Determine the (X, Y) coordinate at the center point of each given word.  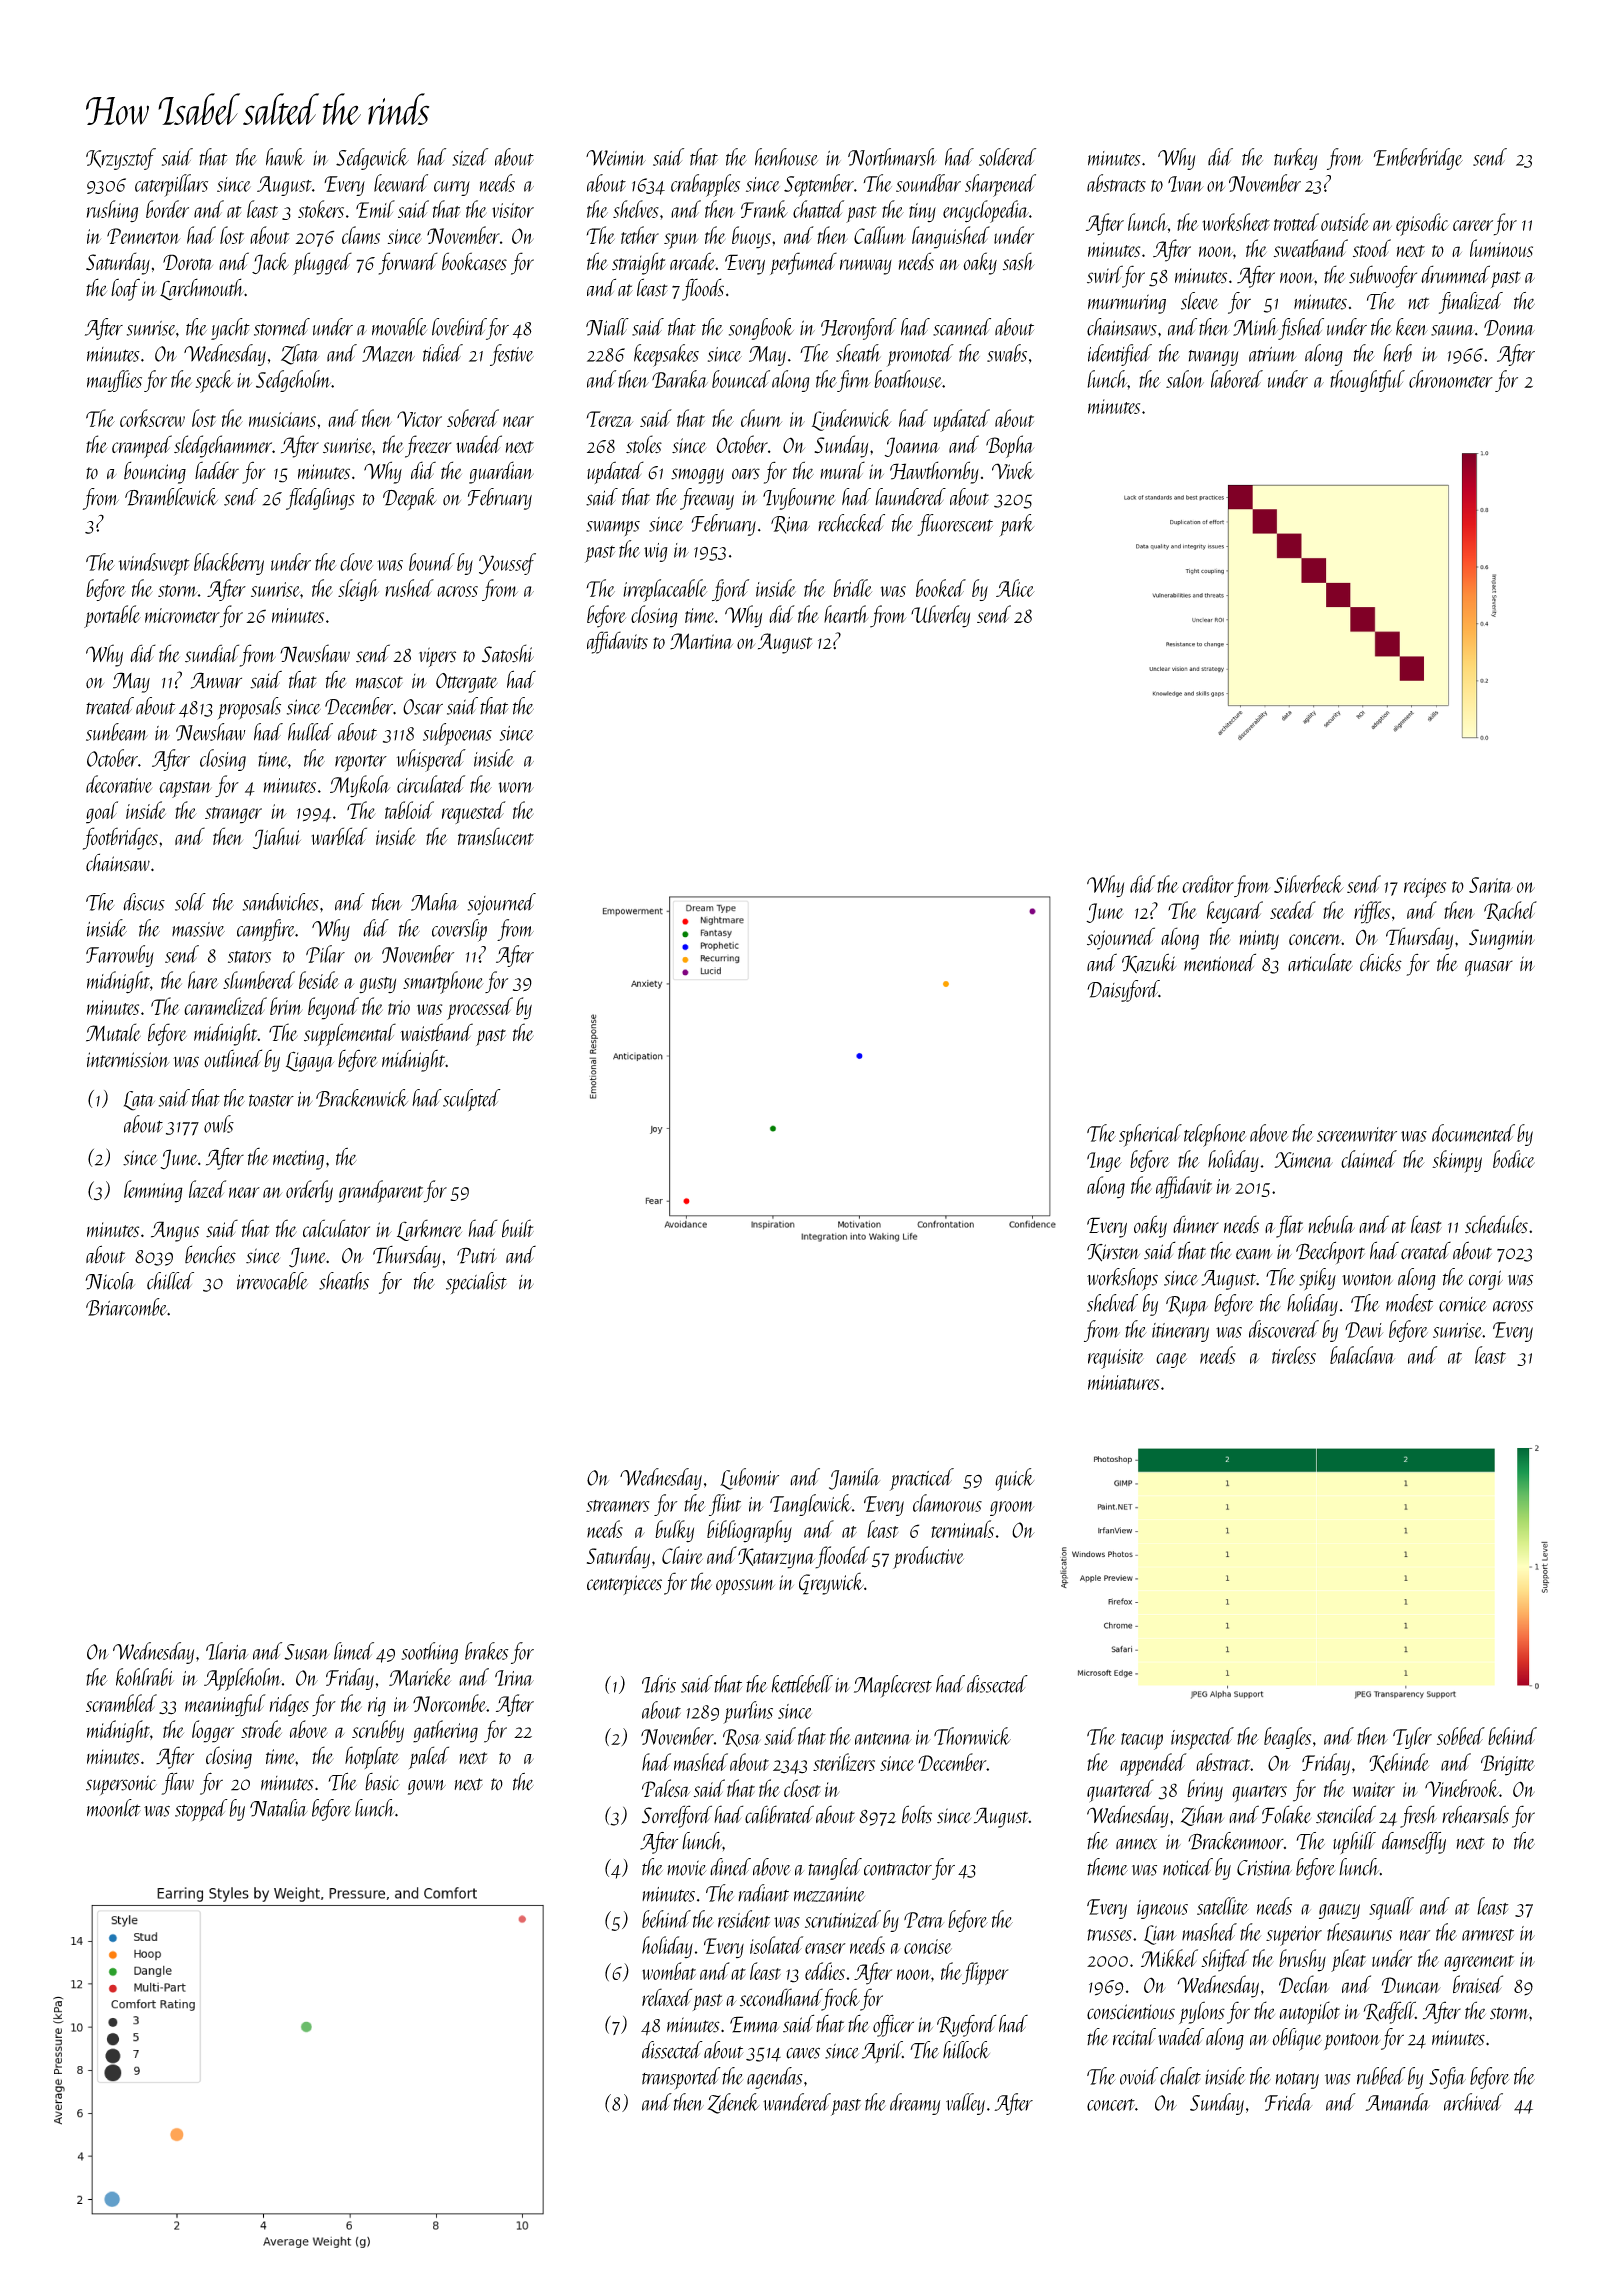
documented (1473, 1133)
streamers (618, 1506)
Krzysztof (121, 159)
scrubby (378, 1731)
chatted (818, 209)
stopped (201, 1810)
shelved (1112, 1303)
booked (941, 588)
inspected (1202, 1738)
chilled (170, 1281)
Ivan (1186, 184)
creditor (1208, 884)
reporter (361, 763)
